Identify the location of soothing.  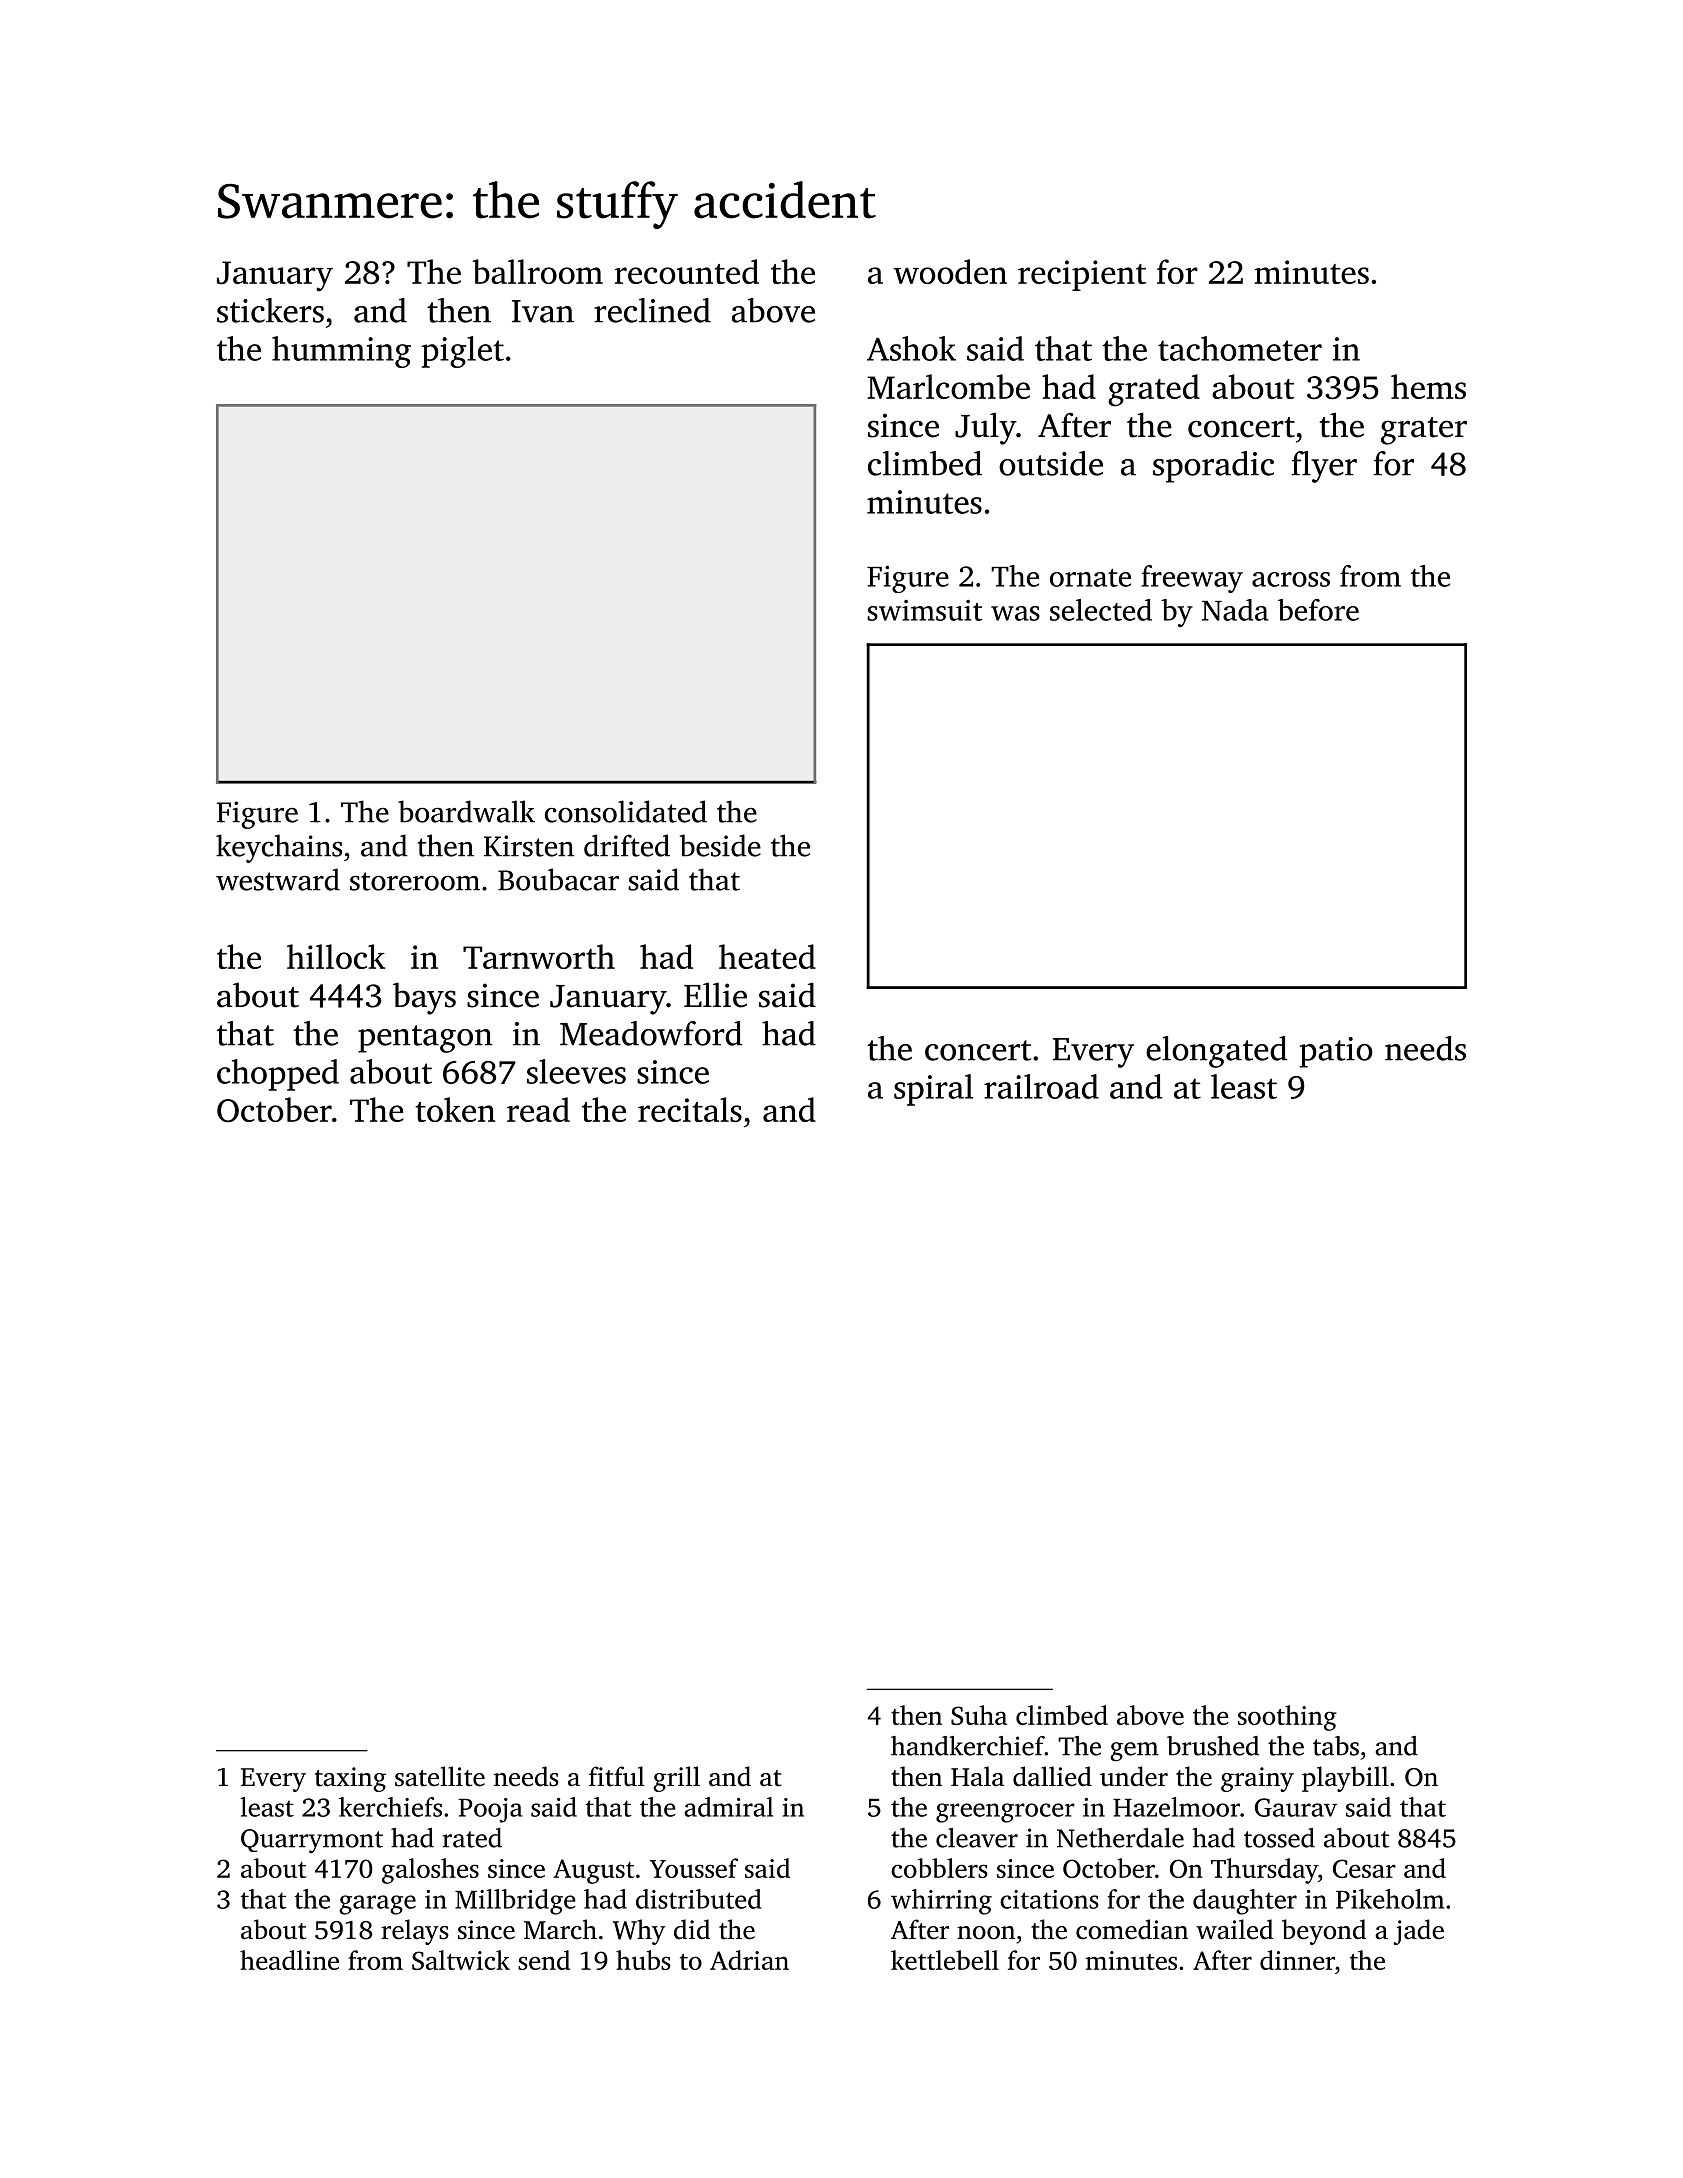
(1287, 1718).
